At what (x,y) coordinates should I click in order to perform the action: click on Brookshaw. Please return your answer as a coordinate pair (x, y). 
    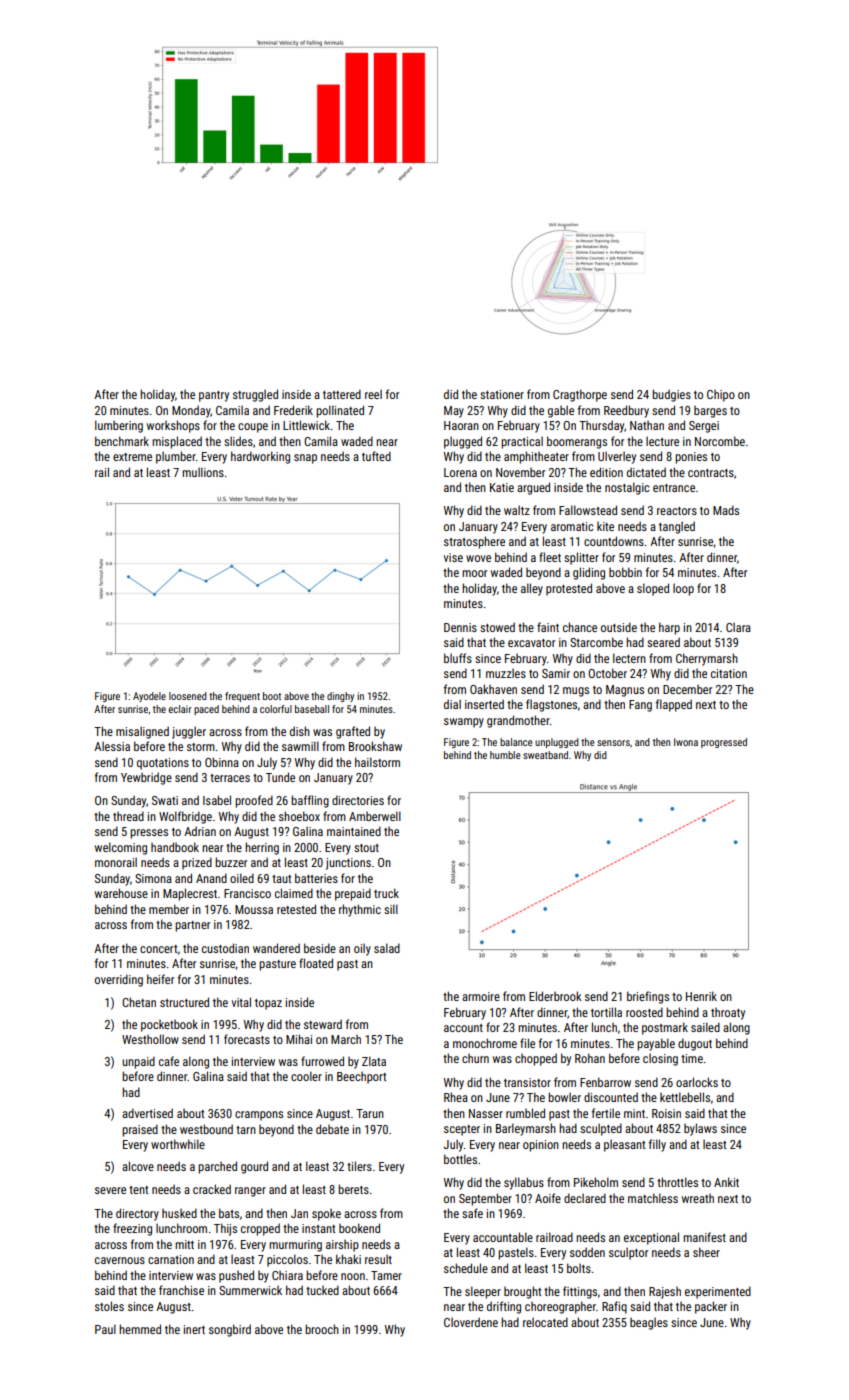
    Looking at the image, I should click on (375, 746).
